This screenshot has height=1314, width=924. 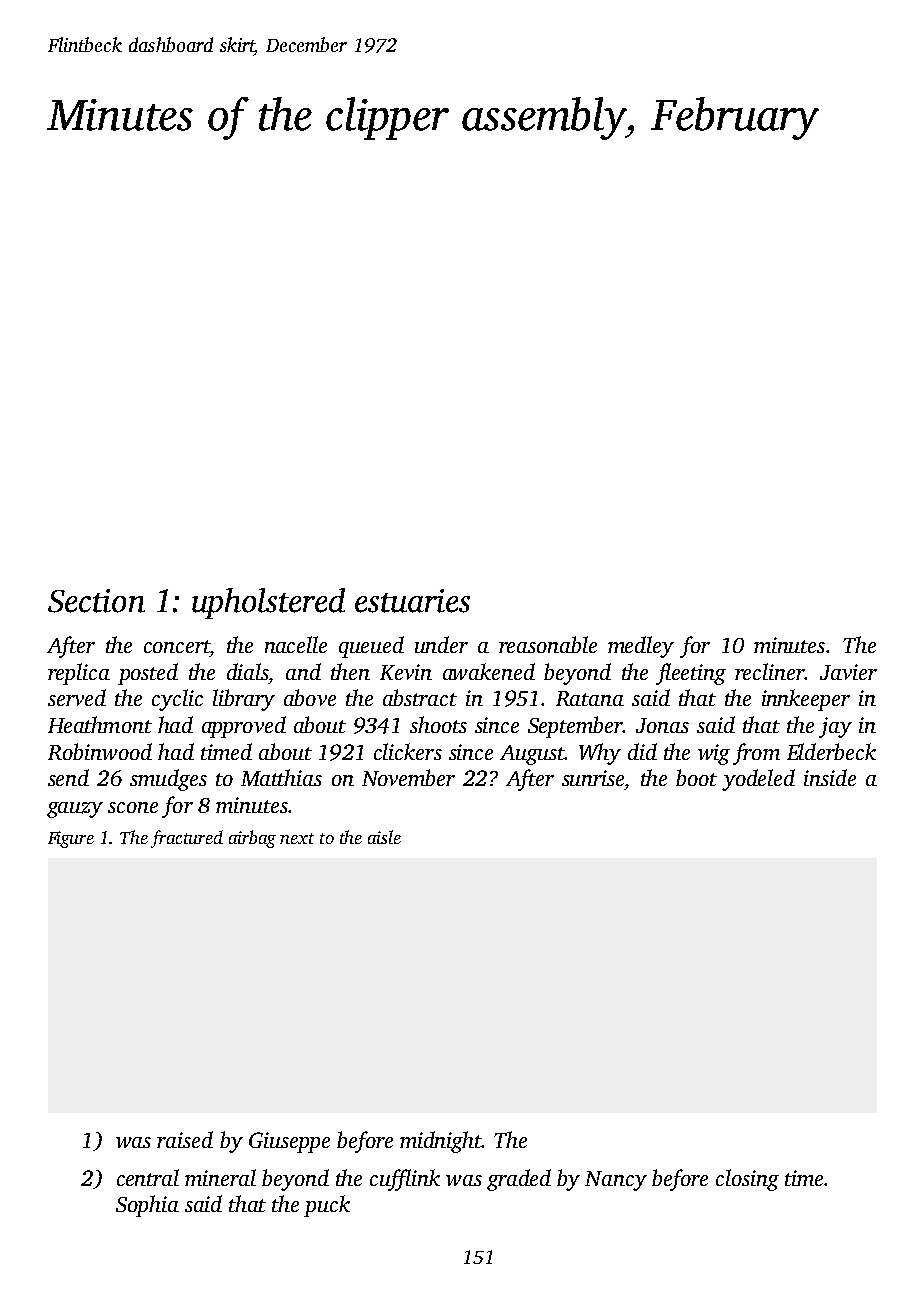 What do you see at coordinates (412, 601) in the screenshot?
I see `estuaries` at bounding box center [412, 601].
